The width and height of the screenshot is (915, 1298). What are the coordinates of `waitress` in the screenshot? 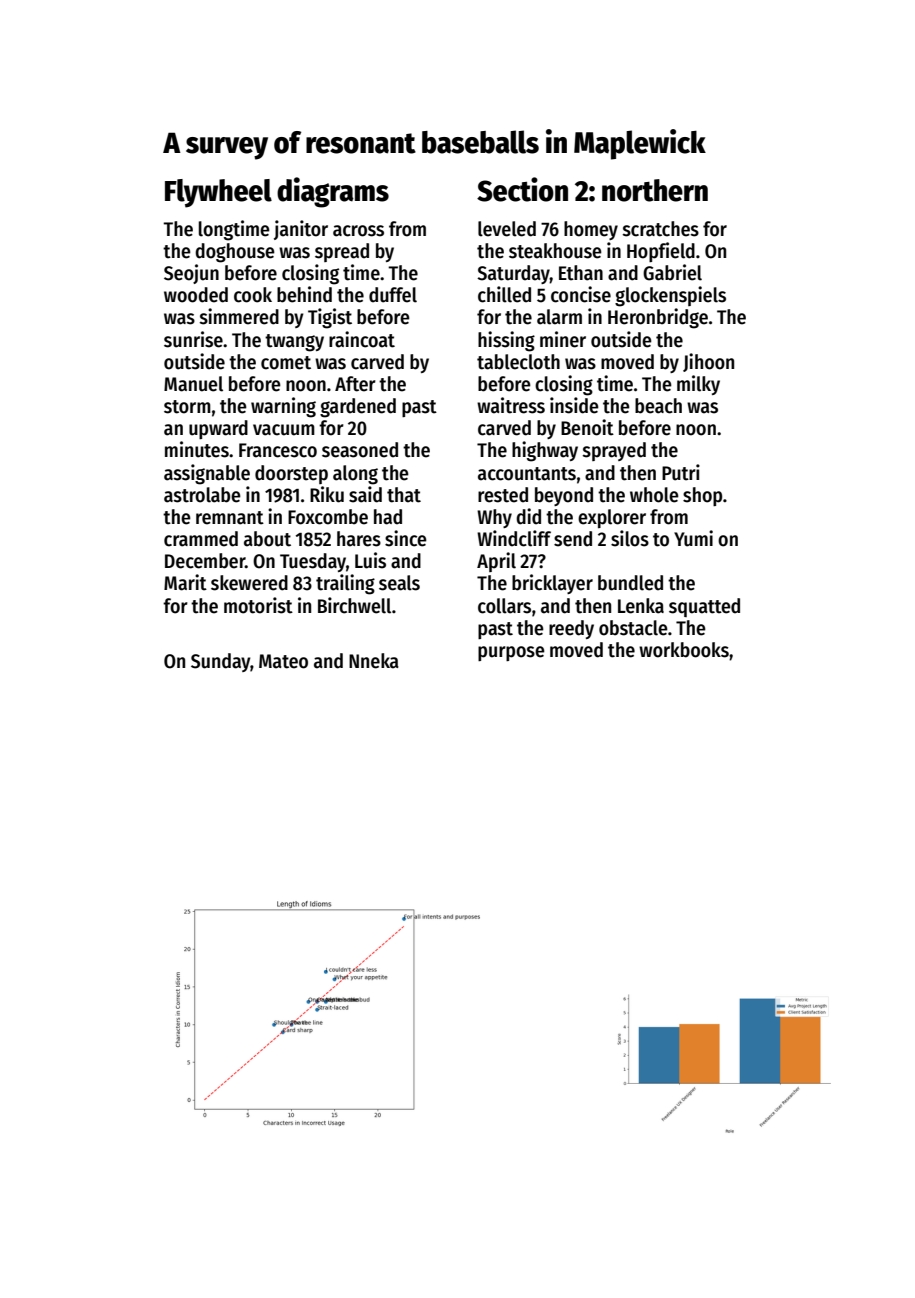 It's located at (511, 405).
